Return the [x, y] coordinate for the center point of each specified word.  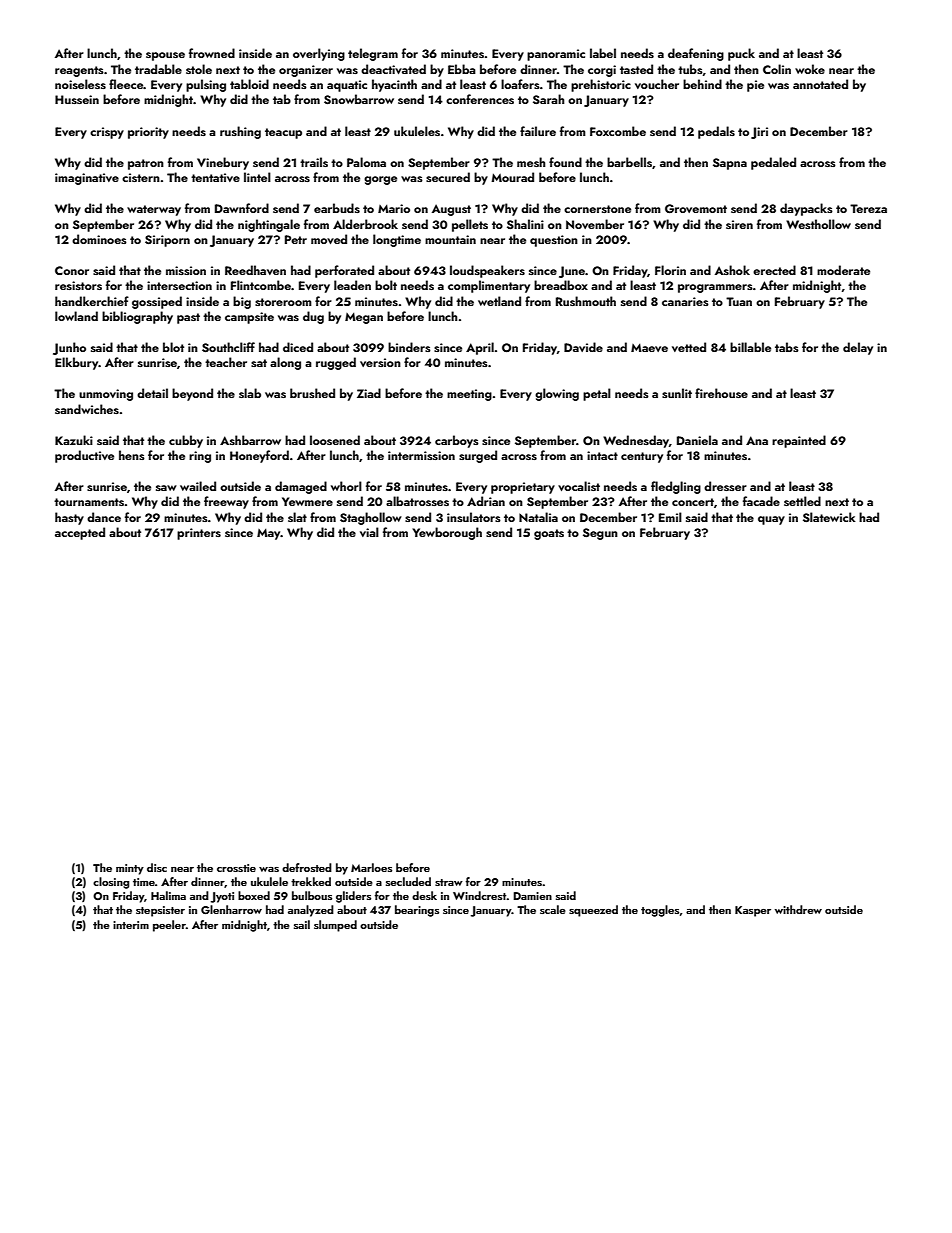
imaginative [87, 179]
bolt [386, 285]
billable [750, 347]
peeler [169, 926]
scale [553, 909]
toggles [660, 911]
